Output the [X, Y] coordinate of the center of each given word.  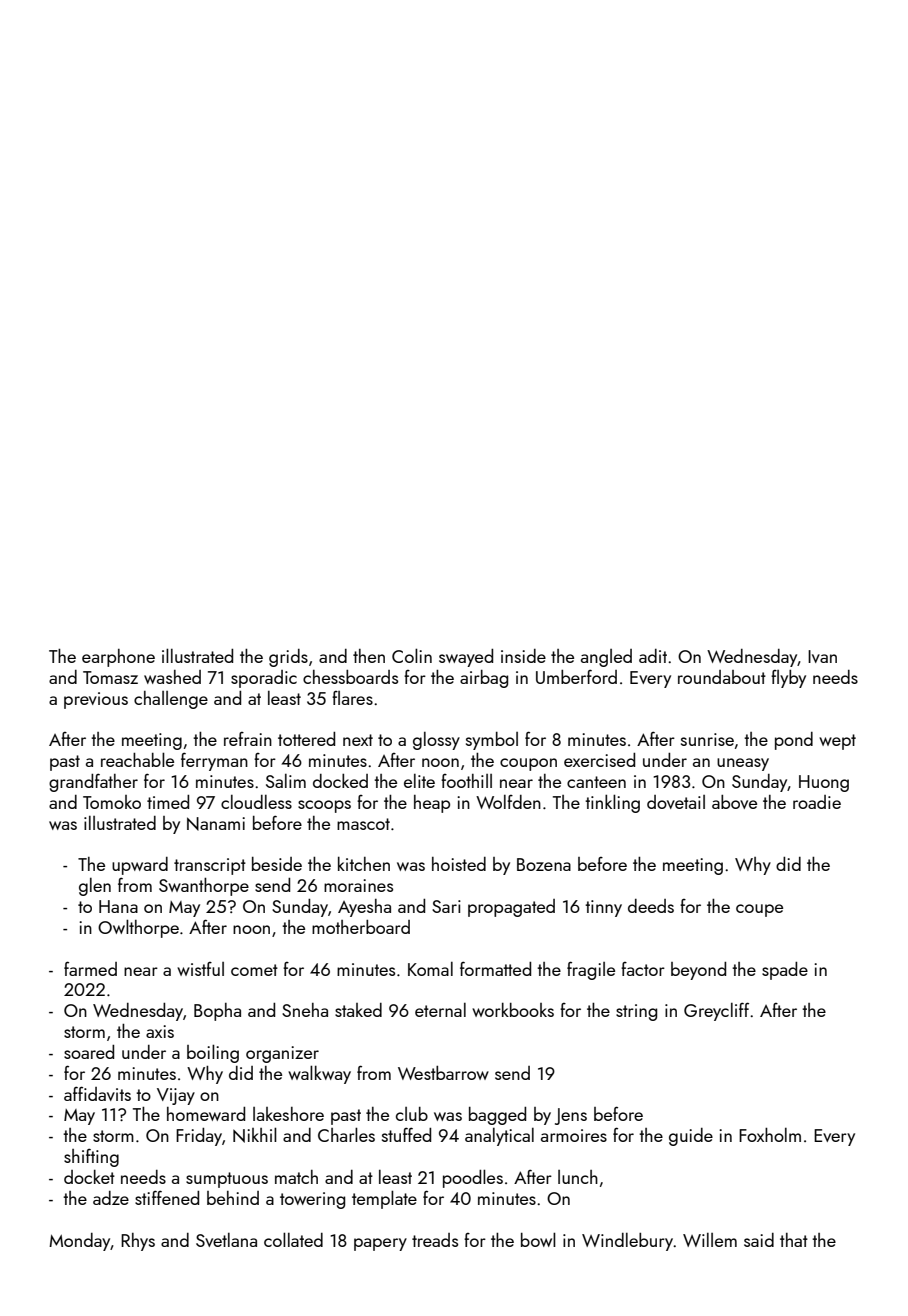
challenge [171, 700]
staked [358, 1010]
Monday [80, 1242]
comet [254, 970]
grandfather [93, 782]
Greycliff [716, 1011]
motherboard [361, 927]
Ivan [822, 656]
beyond [698, 971]
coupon [528, 764]
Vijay [176, 1096]
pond [794, 741]
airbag [484, 679]
